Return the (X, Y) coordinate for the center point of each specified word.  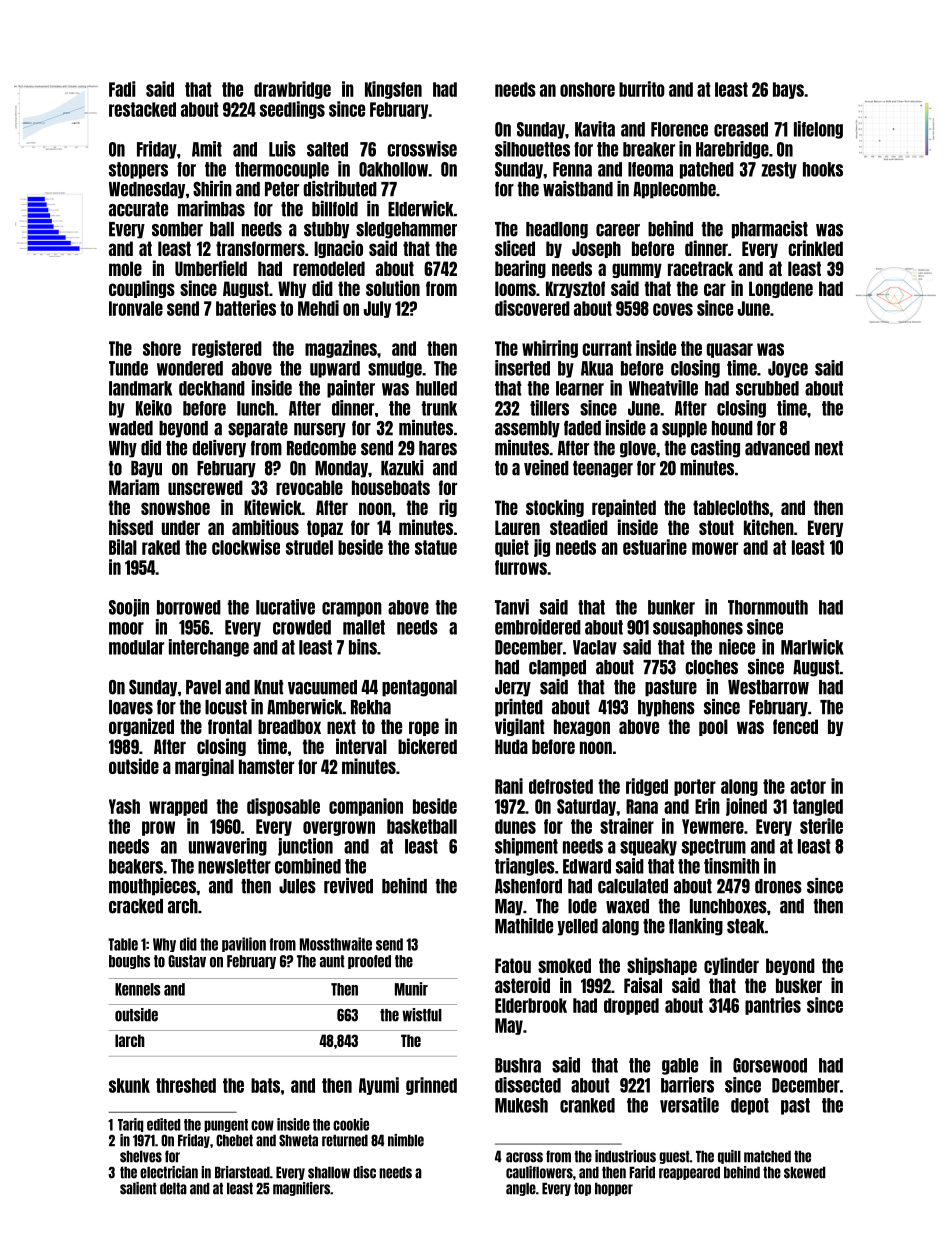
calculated (633, 886)
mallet (364, 627)
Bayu (146, 469)
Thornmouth (768, 607)
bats (265, 1085)
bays (788, 90)
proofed (369, 962)
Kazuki (402, 468)
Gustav (187, 961)
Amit (207, 149)
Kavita (595, 129)
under (181, 527)
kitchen (769, 527)
